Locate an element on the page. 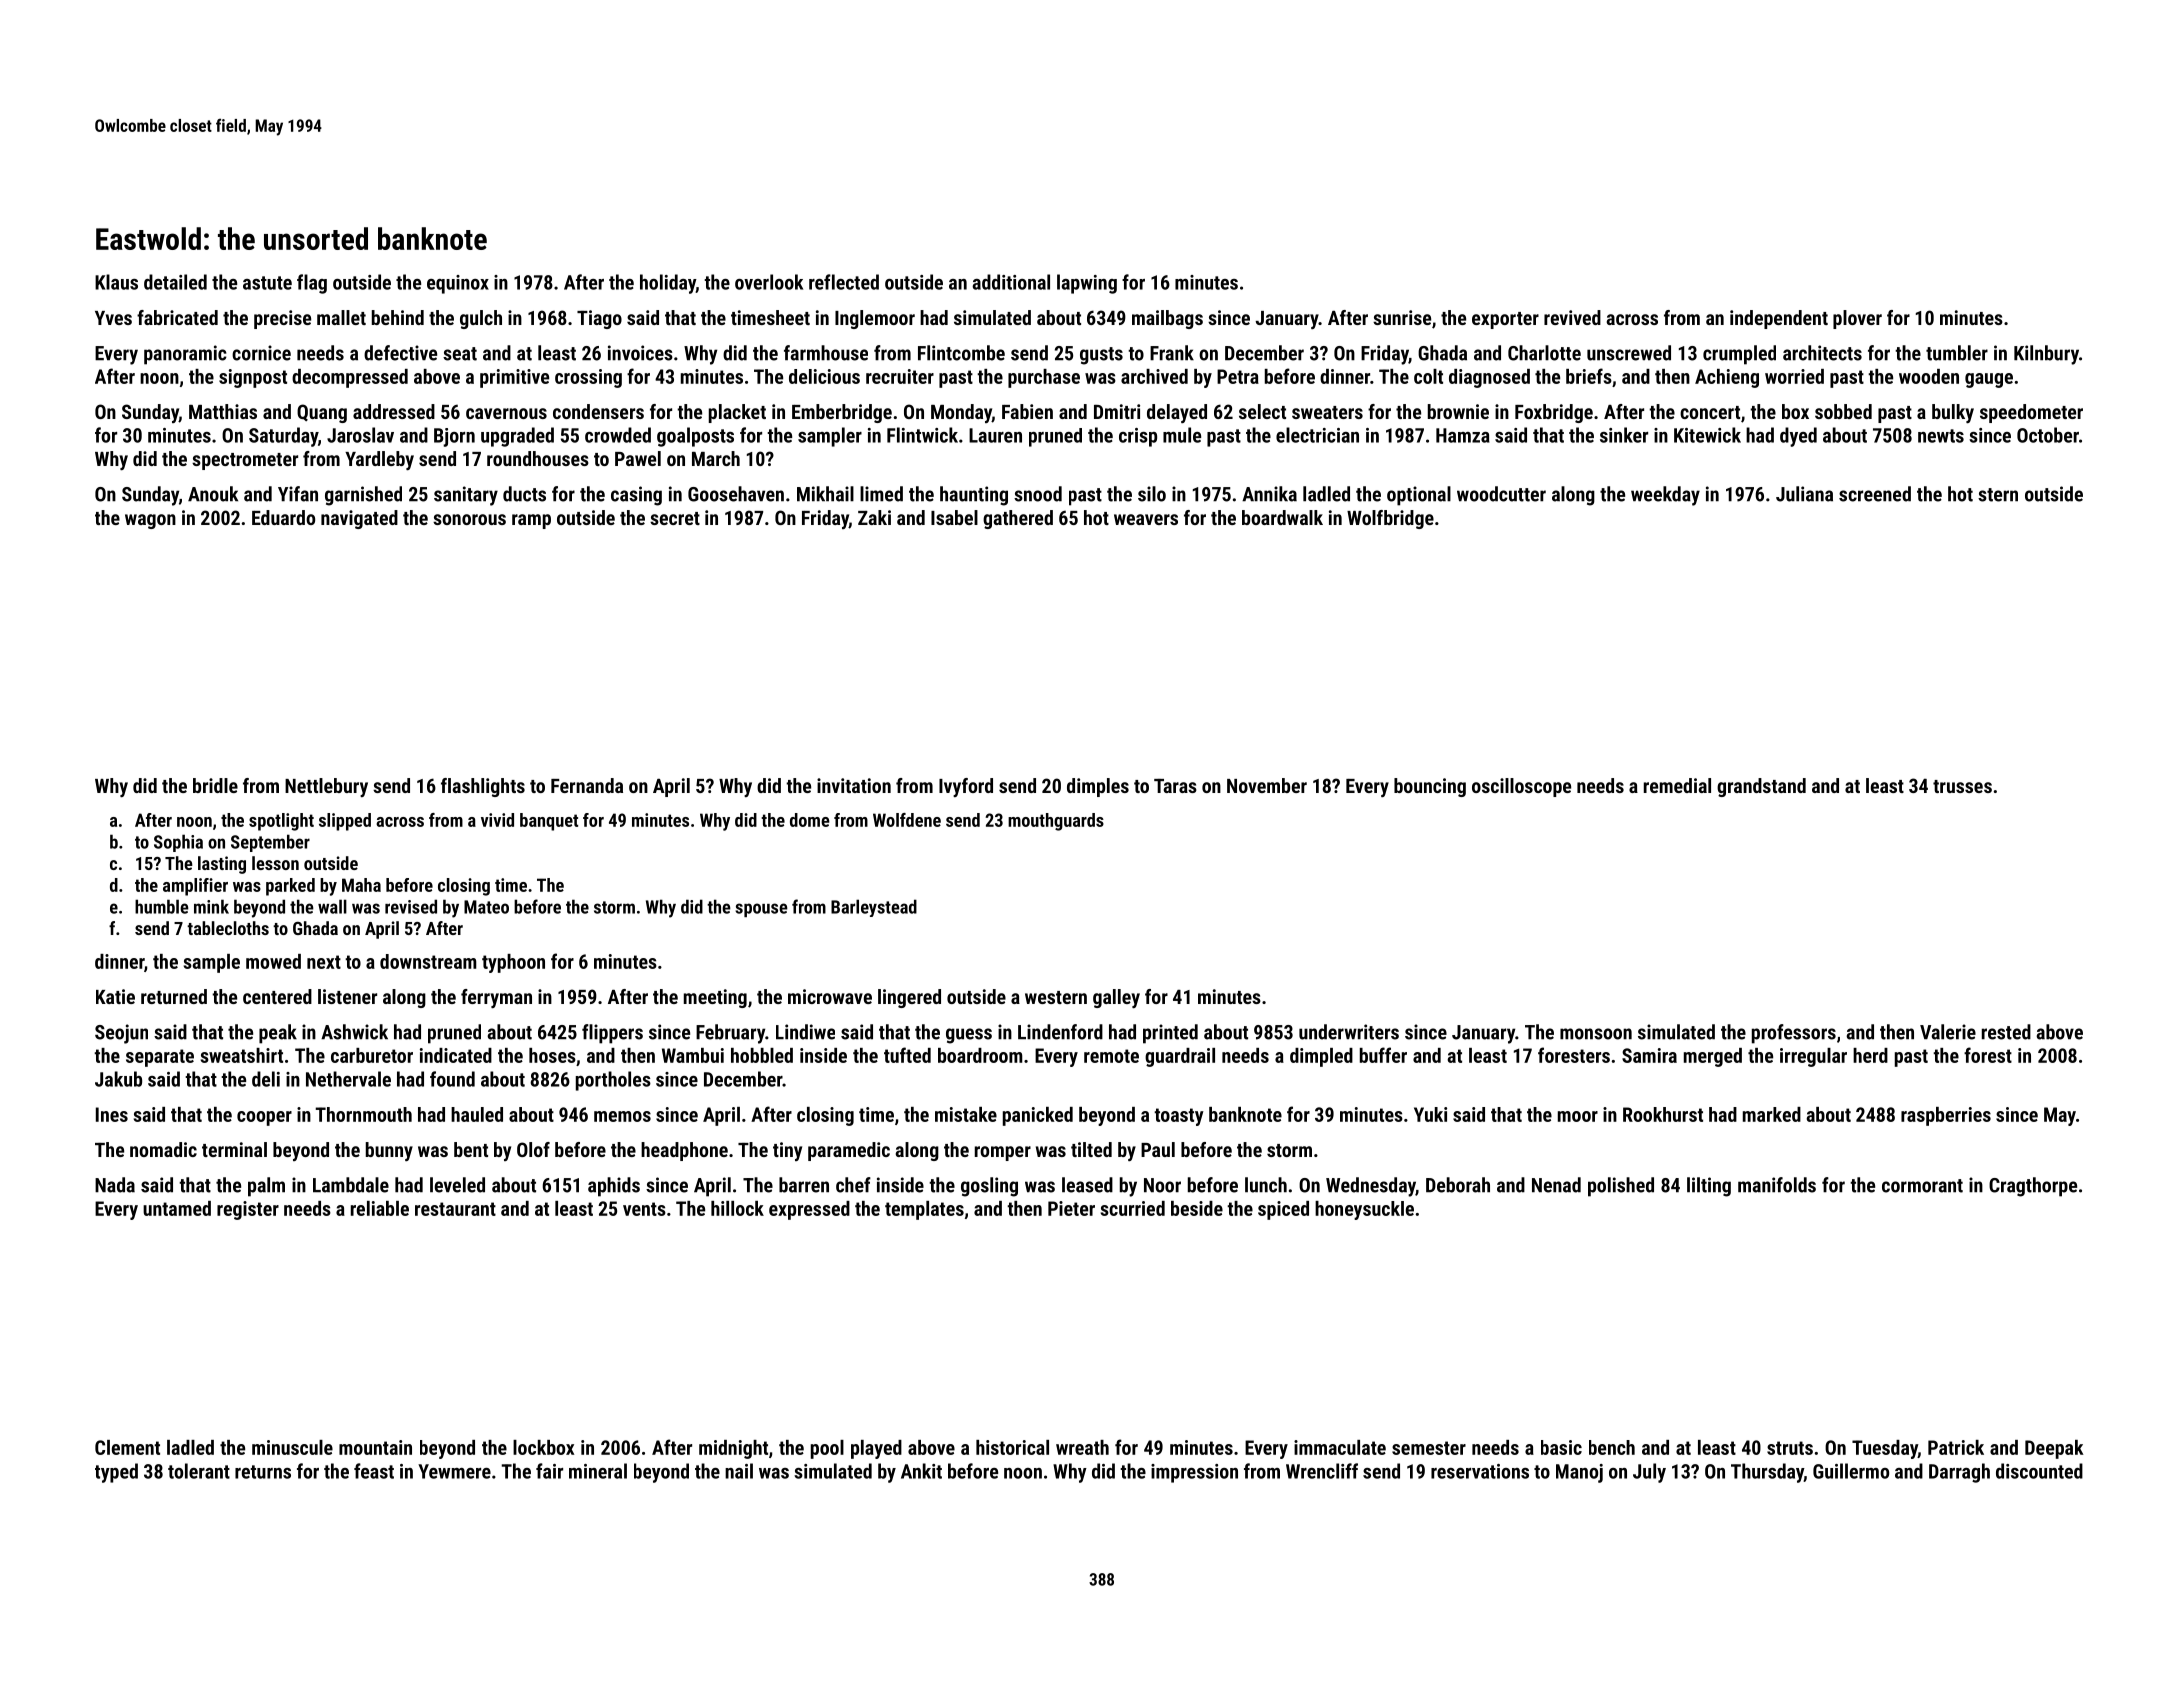 The width and height of the document is (2178, 1683). Barleystead is located at coordinates (874, 908).
